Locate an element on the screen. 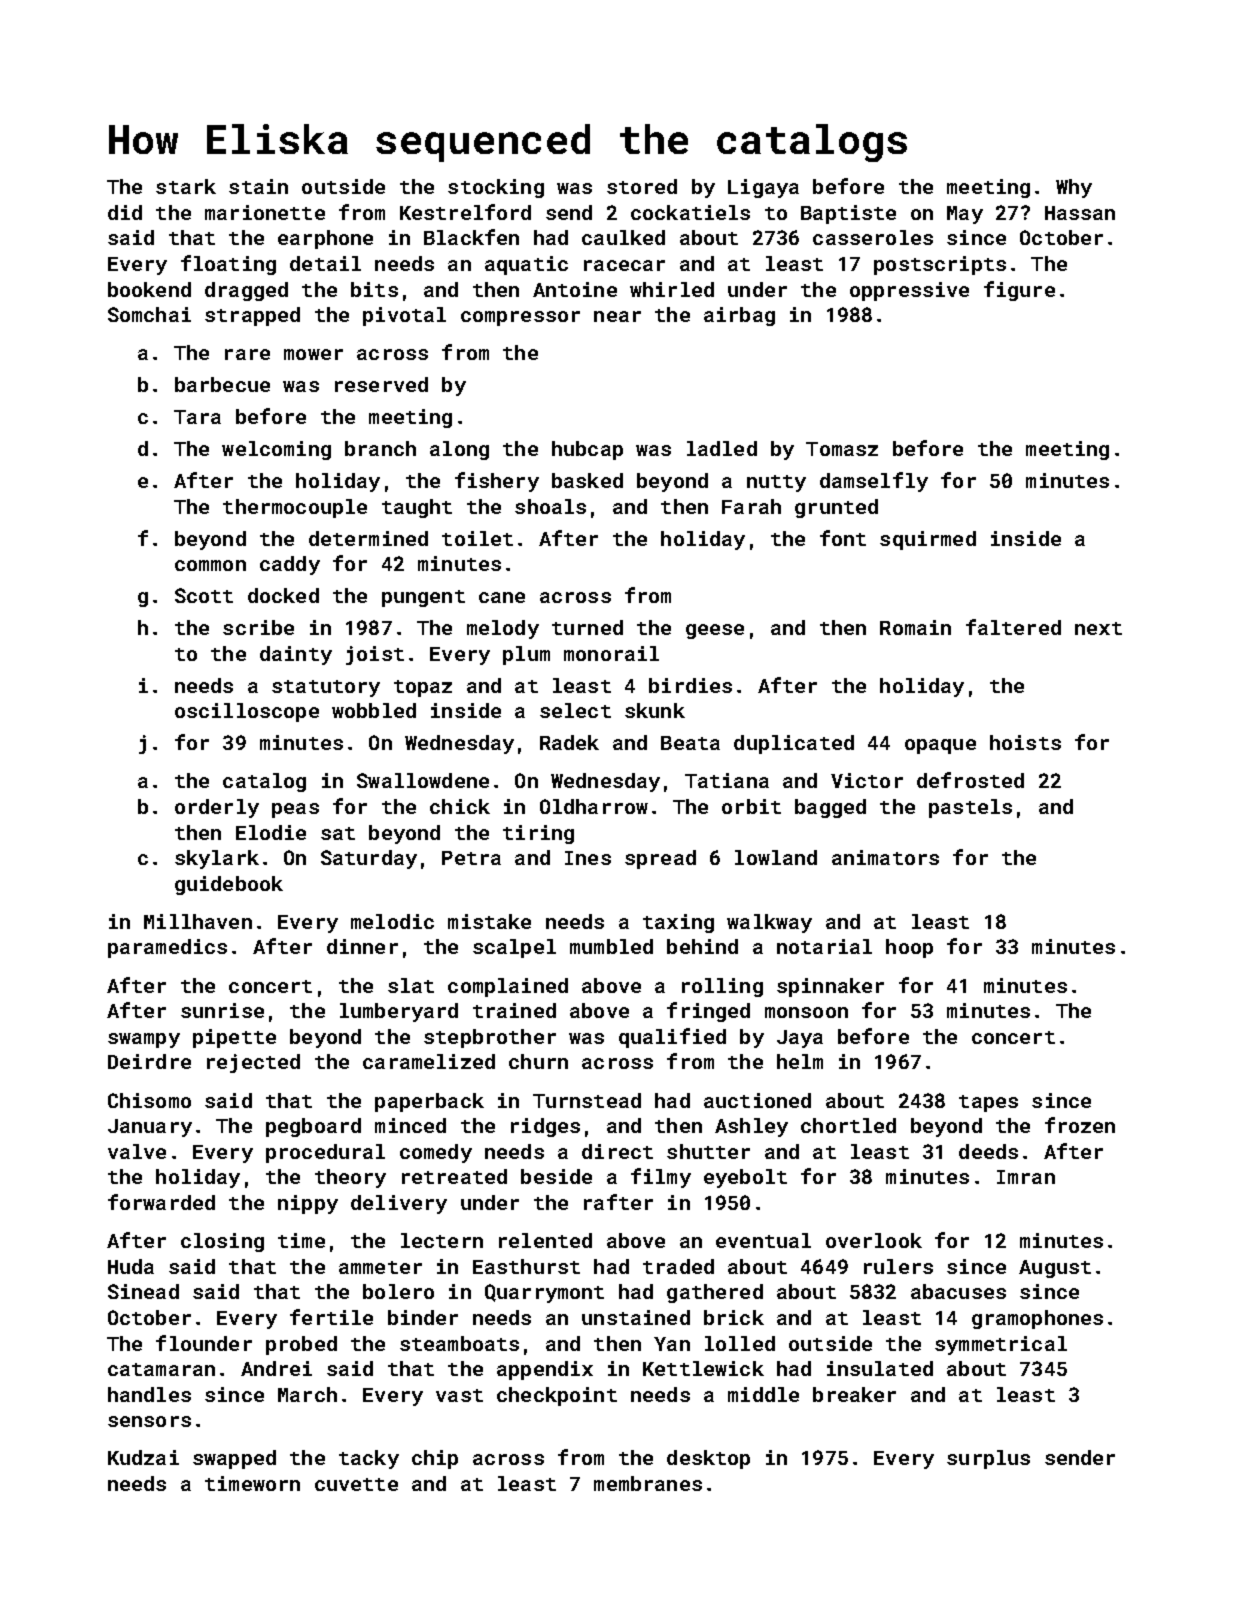 This screenshot has height=1606, width=1241. hoop is located at coordinates (909, 948).
